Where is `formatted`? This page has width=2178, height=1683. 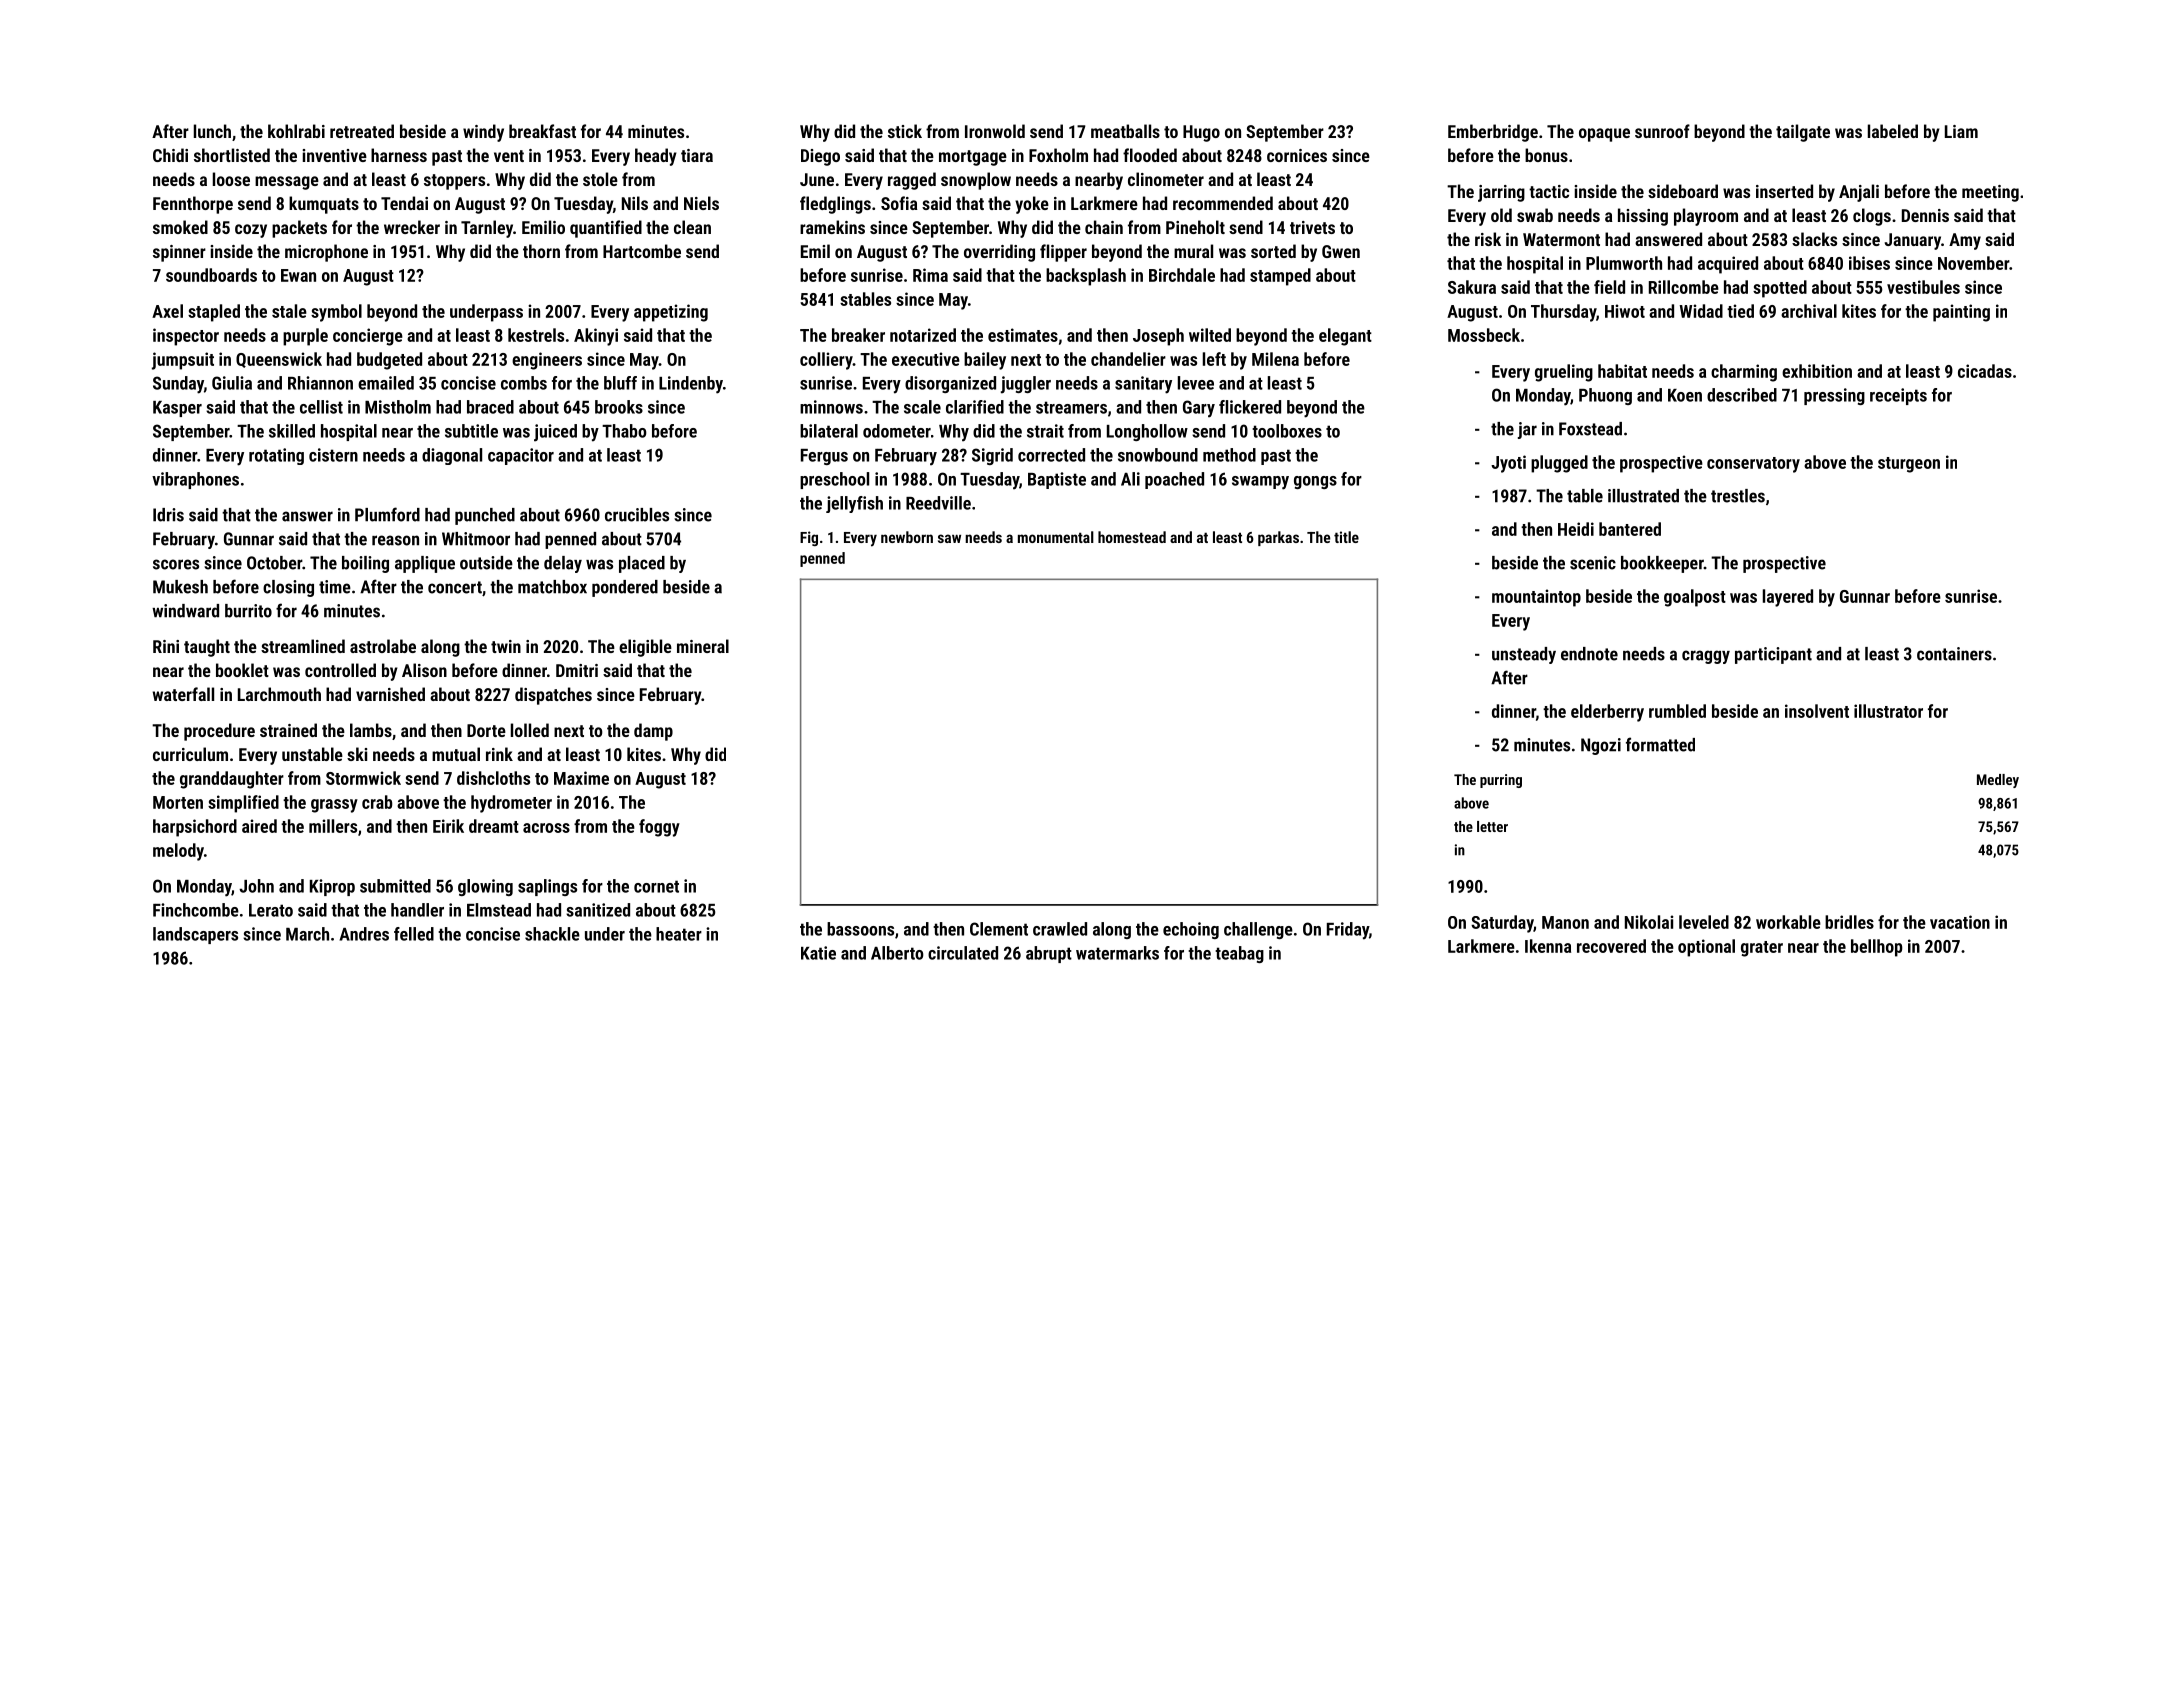 formatted is located at coordinates (1660, 744).
